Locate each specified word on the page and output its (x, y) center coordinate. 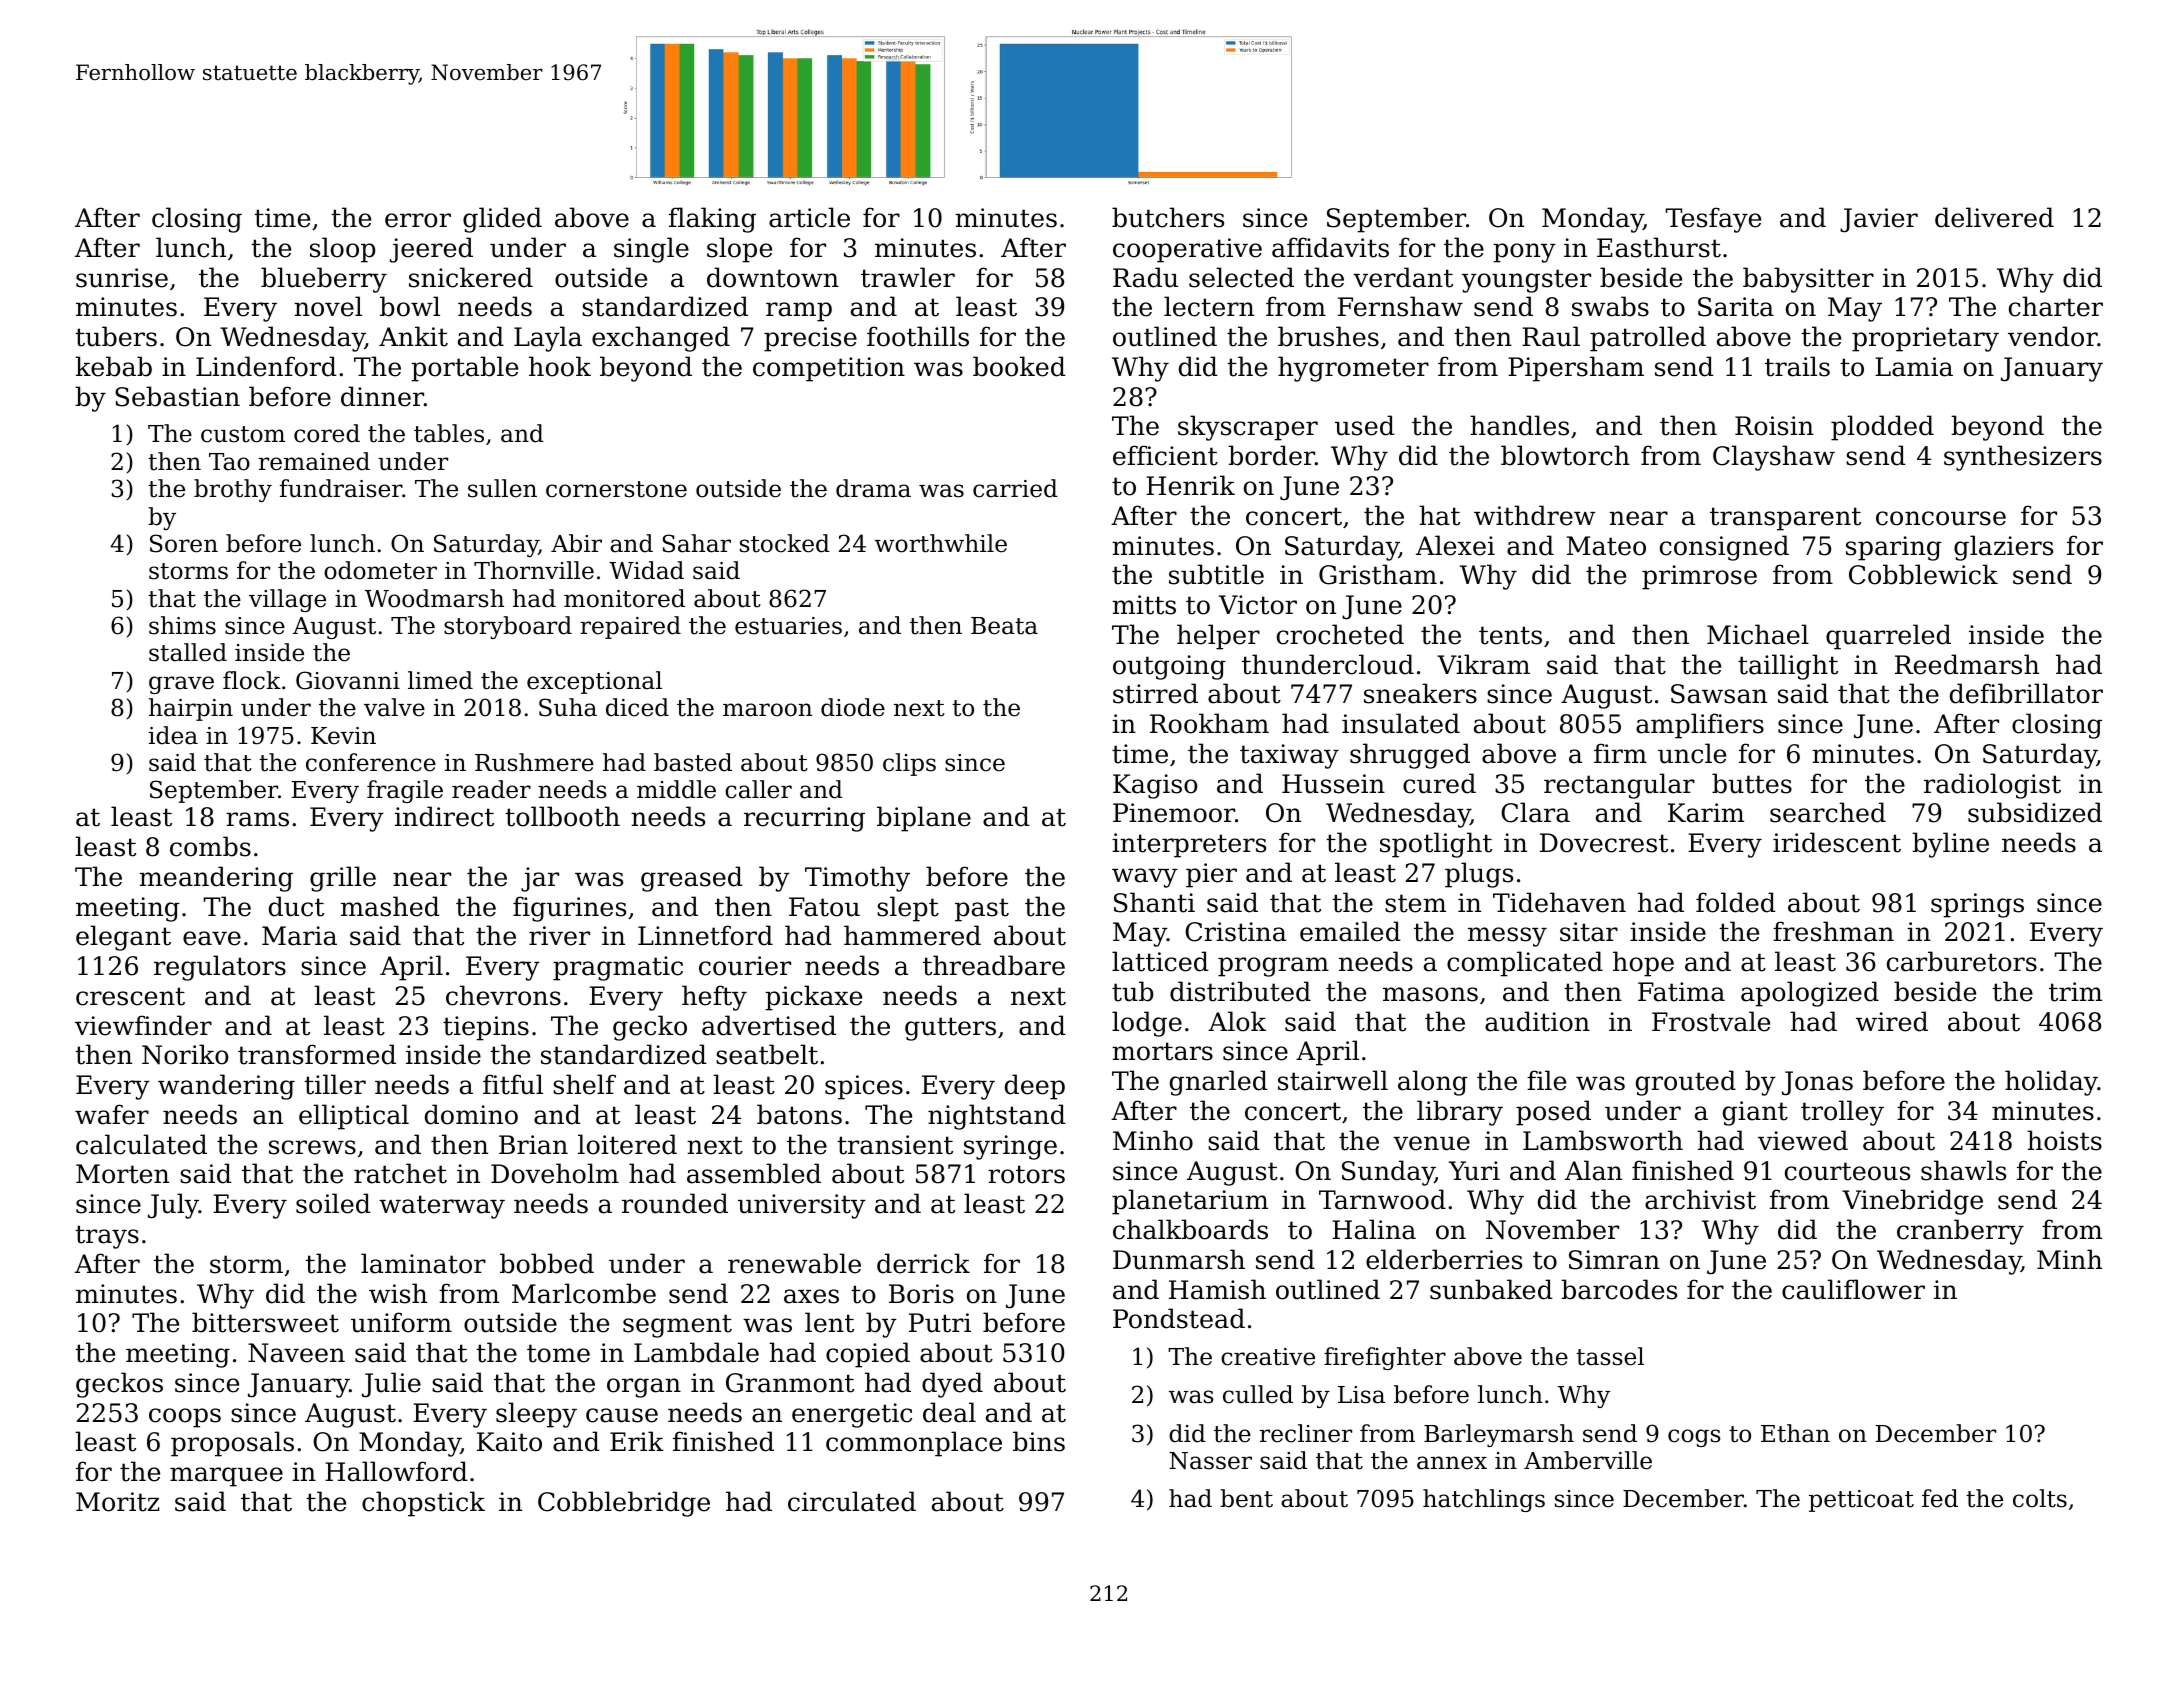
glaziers (2003, 548)
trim (2075, 992)
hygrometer (1353, 369)
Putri (940, 1323)
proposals (232, 1444)
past (982, 910)
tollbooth (562, 816)
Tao (229, 462)
